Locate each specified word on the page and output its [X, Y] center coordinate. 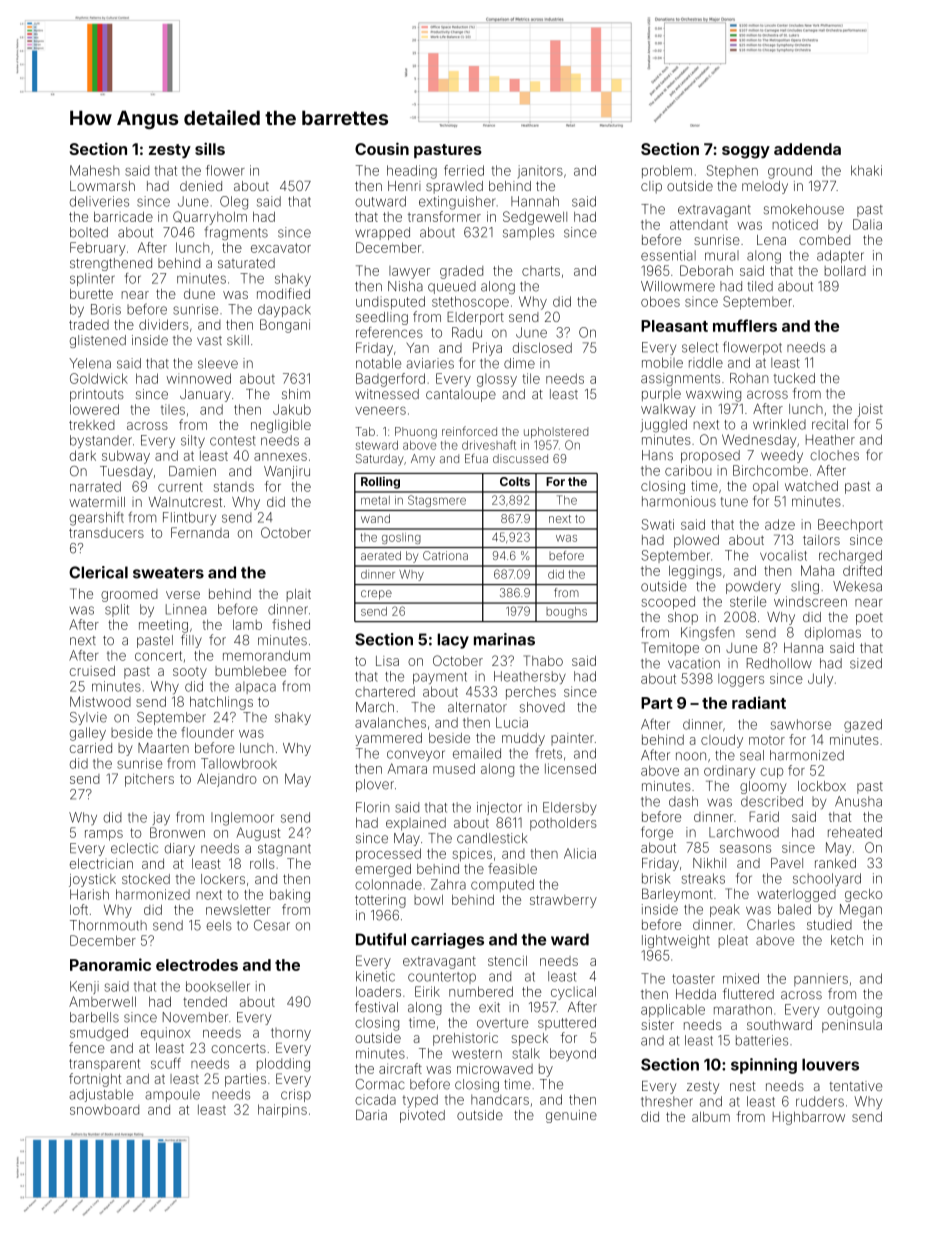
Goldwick [99, 378]
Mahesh [95, 170]
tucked [794, 378]
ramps [104, 835]
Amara [407, 768]
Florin [373, 807]
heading [412, 172]
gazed [863, 726]
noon [691, 756]
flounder [207, 732]
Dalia [867, 224]
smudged [99, 1034]
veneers [380, 411]
